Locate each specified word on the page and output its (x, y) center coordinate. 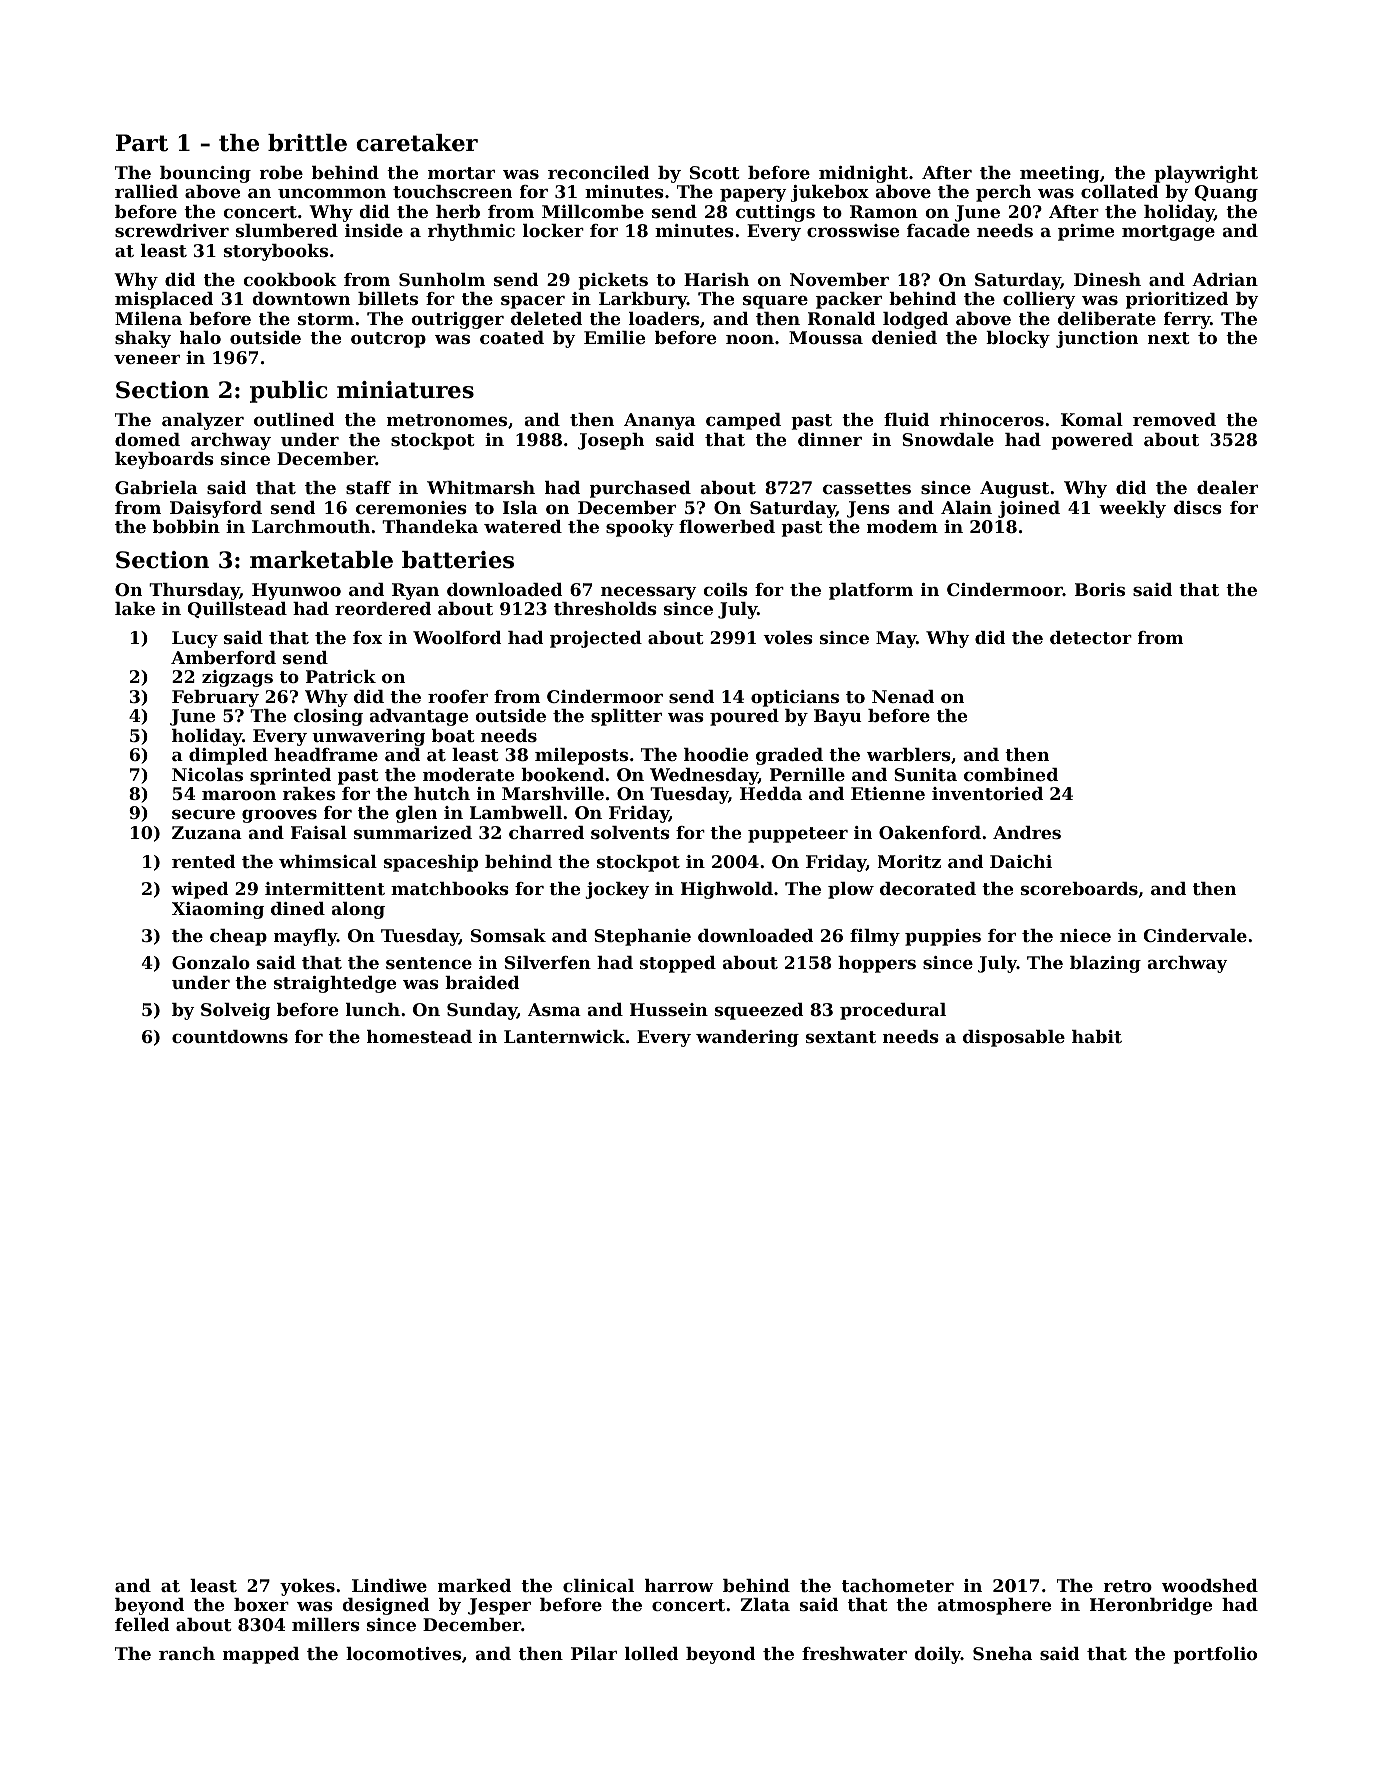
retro (1127, 1586)
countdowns (230, 1036)
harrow (679, 1585)
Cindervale (1195, 935)
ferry (1187, 320)
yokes (307, 1587)
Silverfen (548, 962)
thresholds (605, 608)
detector (1091, 637)
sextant (841, 1037)
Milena (148, 318)
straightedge (335, 984)
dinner (830, 439)
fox (367, 637)
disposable (1014, 1038)
